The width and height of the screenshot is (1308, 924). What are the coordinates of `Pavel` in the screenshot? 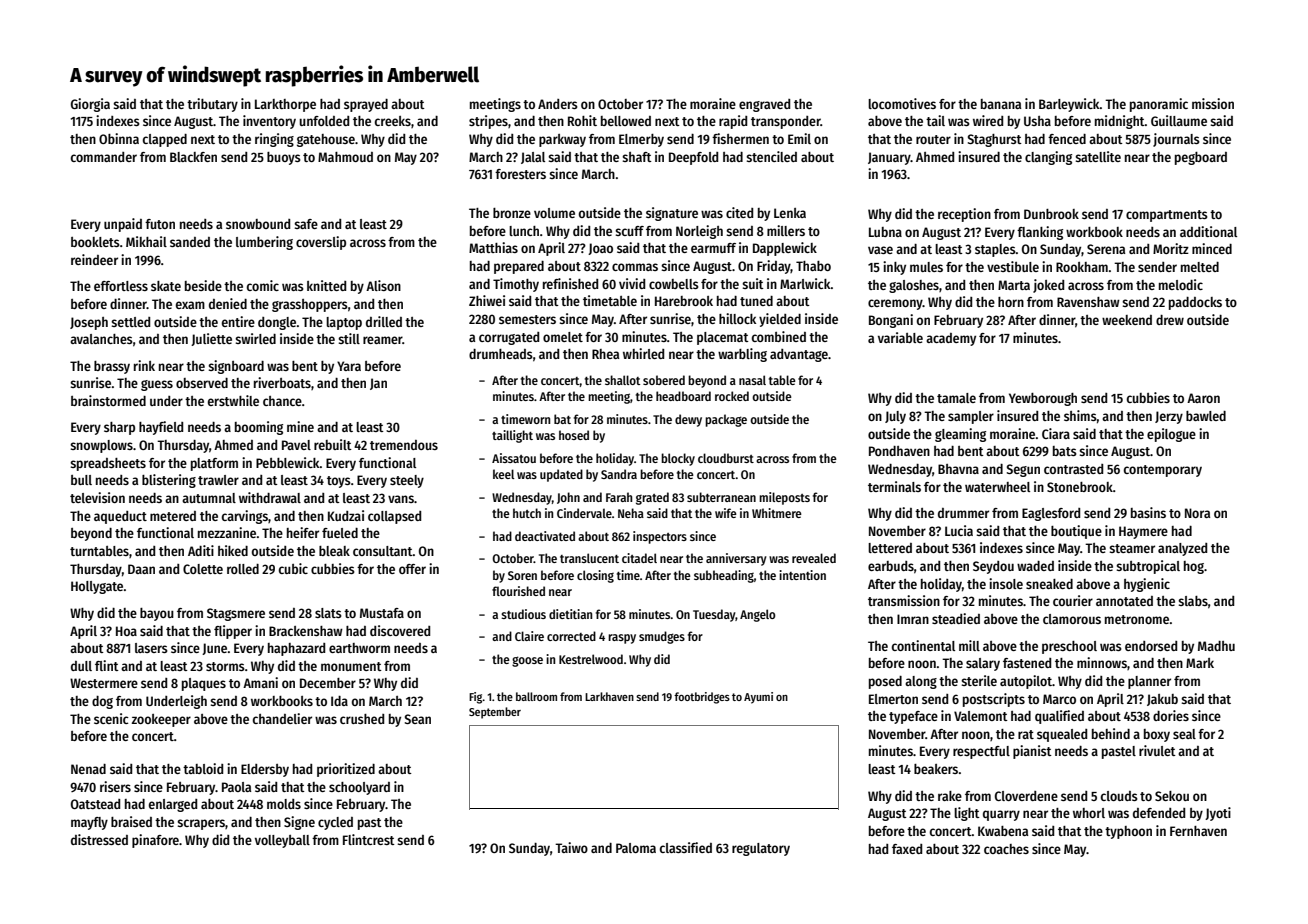 It's located at (296, 445).
